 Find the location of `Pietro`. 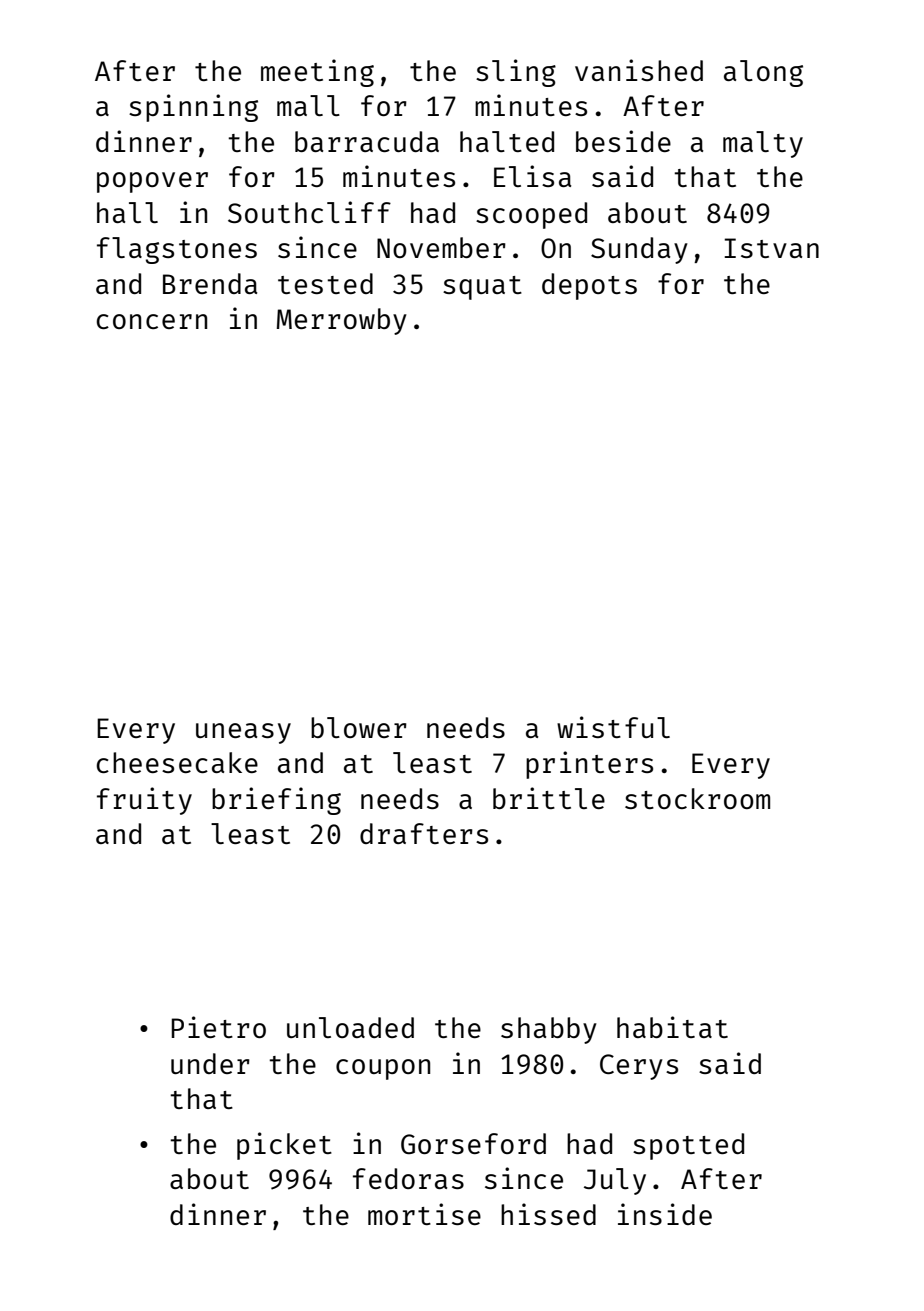

Pietro is located at coordinates (219, 1027).
